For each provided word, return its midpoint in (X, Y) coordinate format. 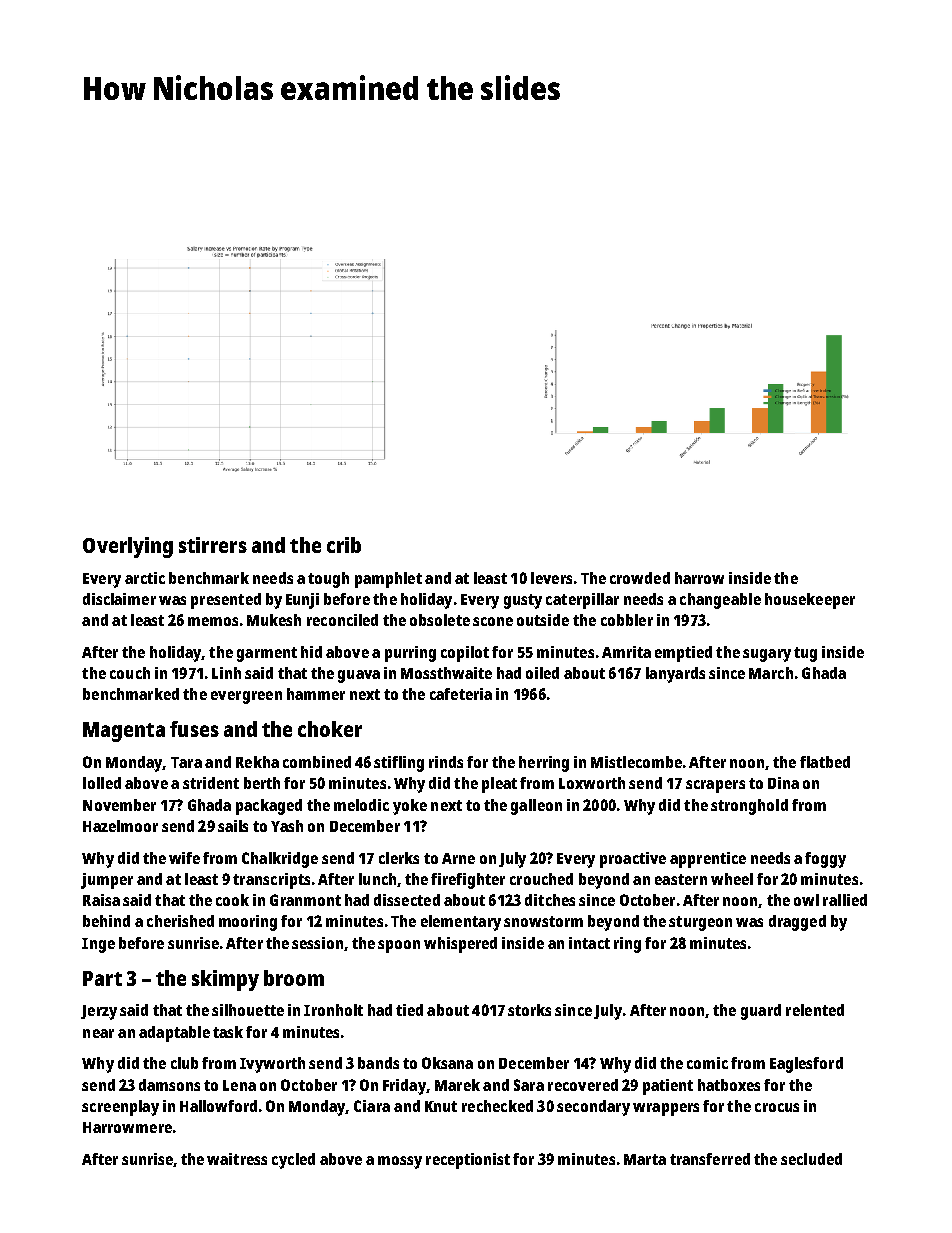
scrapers (715, 786)
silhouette (248, 1010)
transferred (710, 1159)
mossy (400, 1162)
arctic (145, 578)
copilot (465, 654)
